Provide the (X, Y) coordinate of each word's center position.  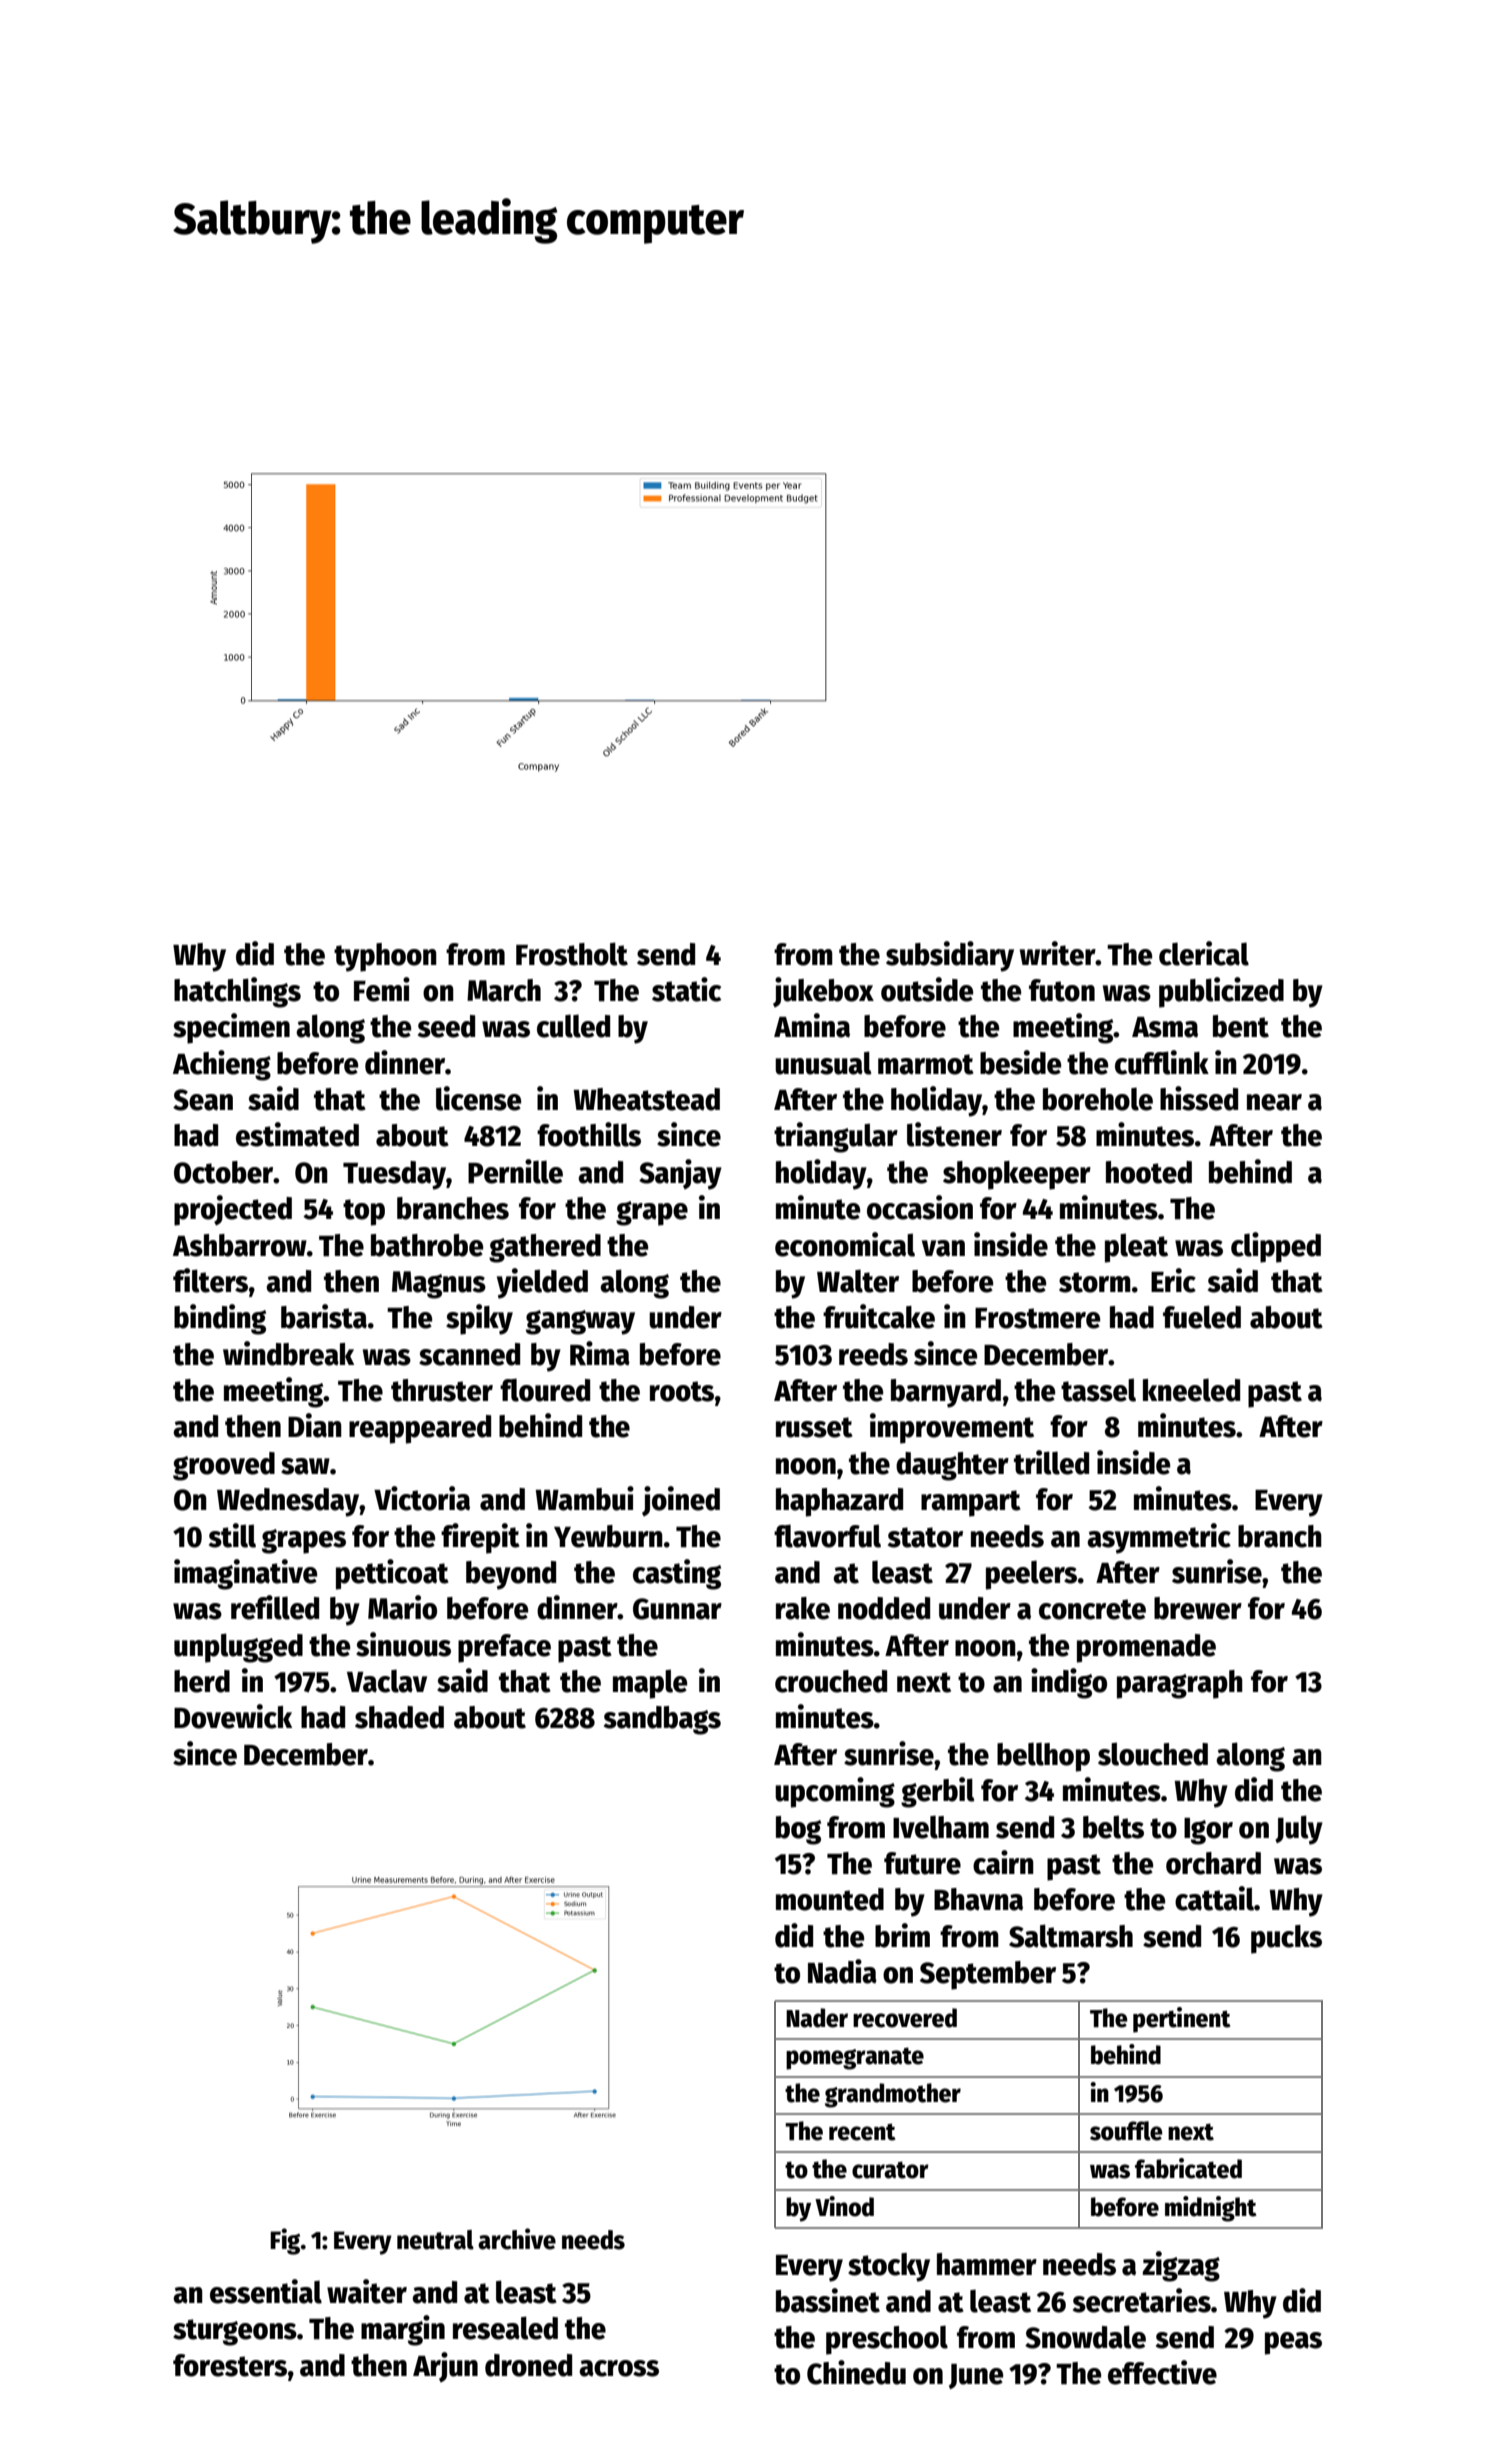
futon (1062, 990)
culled (573, 1026)
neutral (435, 2240)
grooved (224, 1466)
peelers (1031, 1575)
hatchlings (237, 992)
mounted (830, 1899)
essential (266, 2291)
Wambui (585, 1498)
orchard (1213, 1863)
